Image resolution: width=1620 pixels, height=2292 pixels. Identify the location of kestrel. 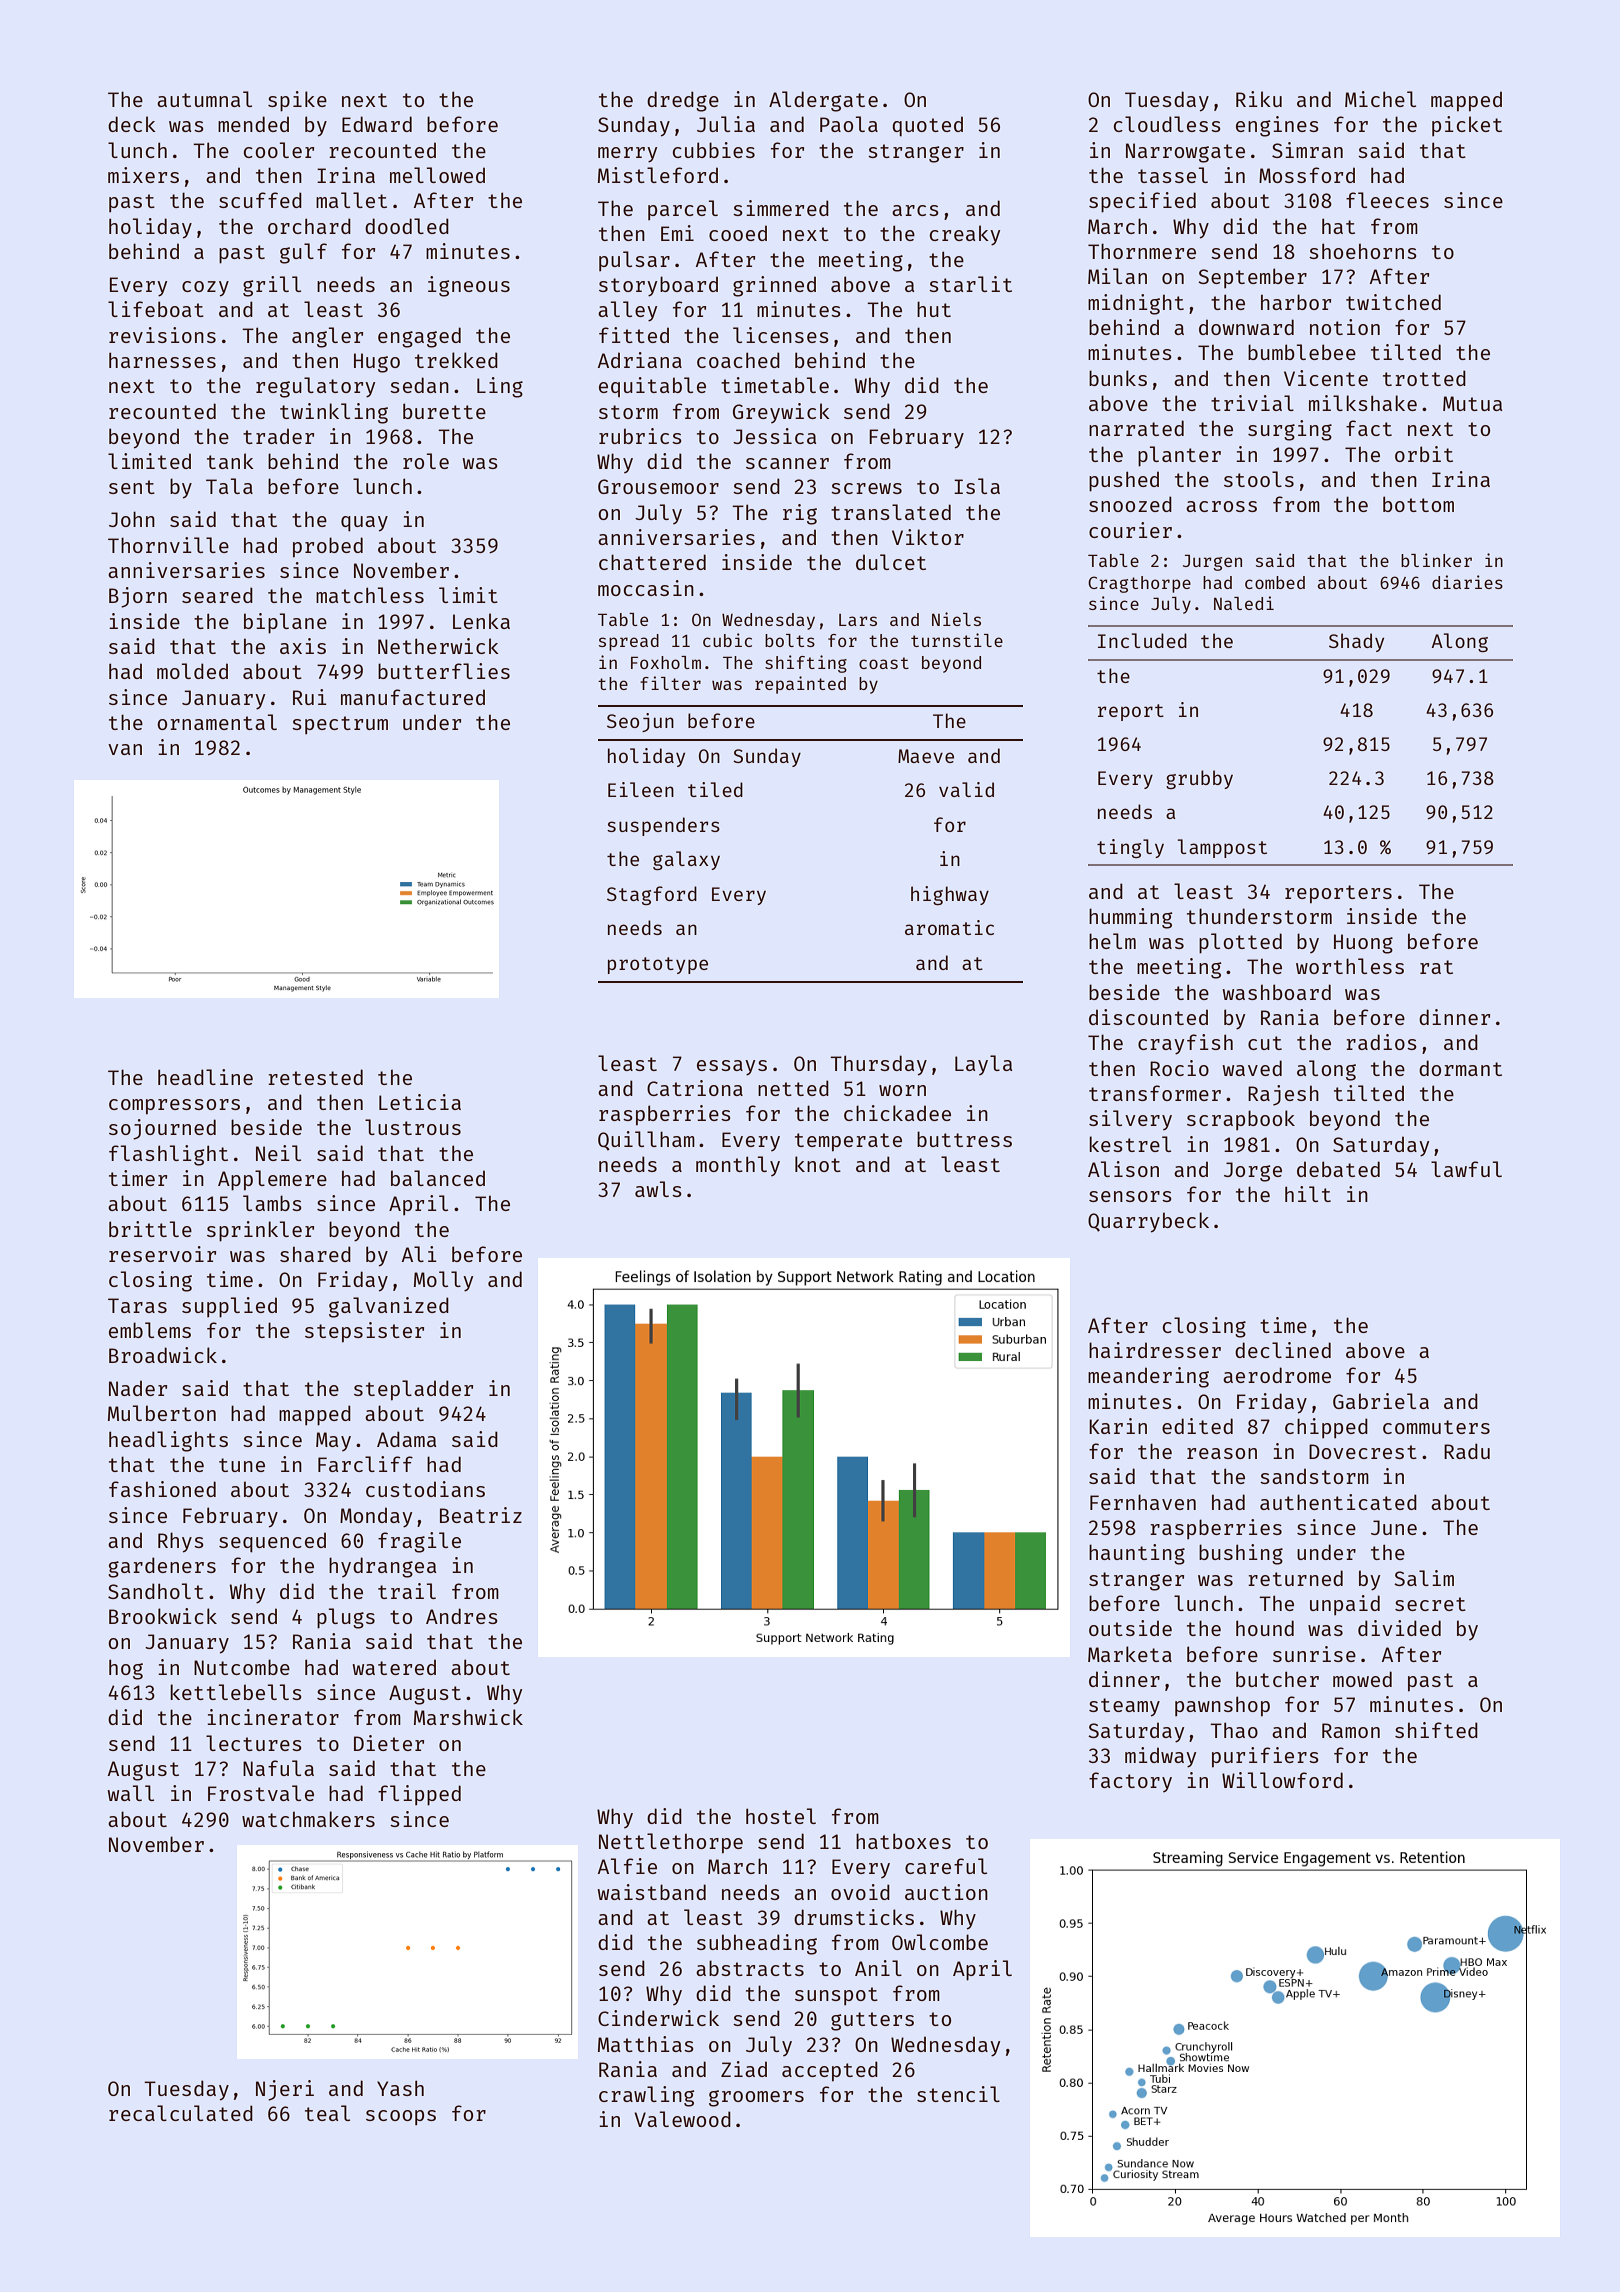
(1130, 1144).
